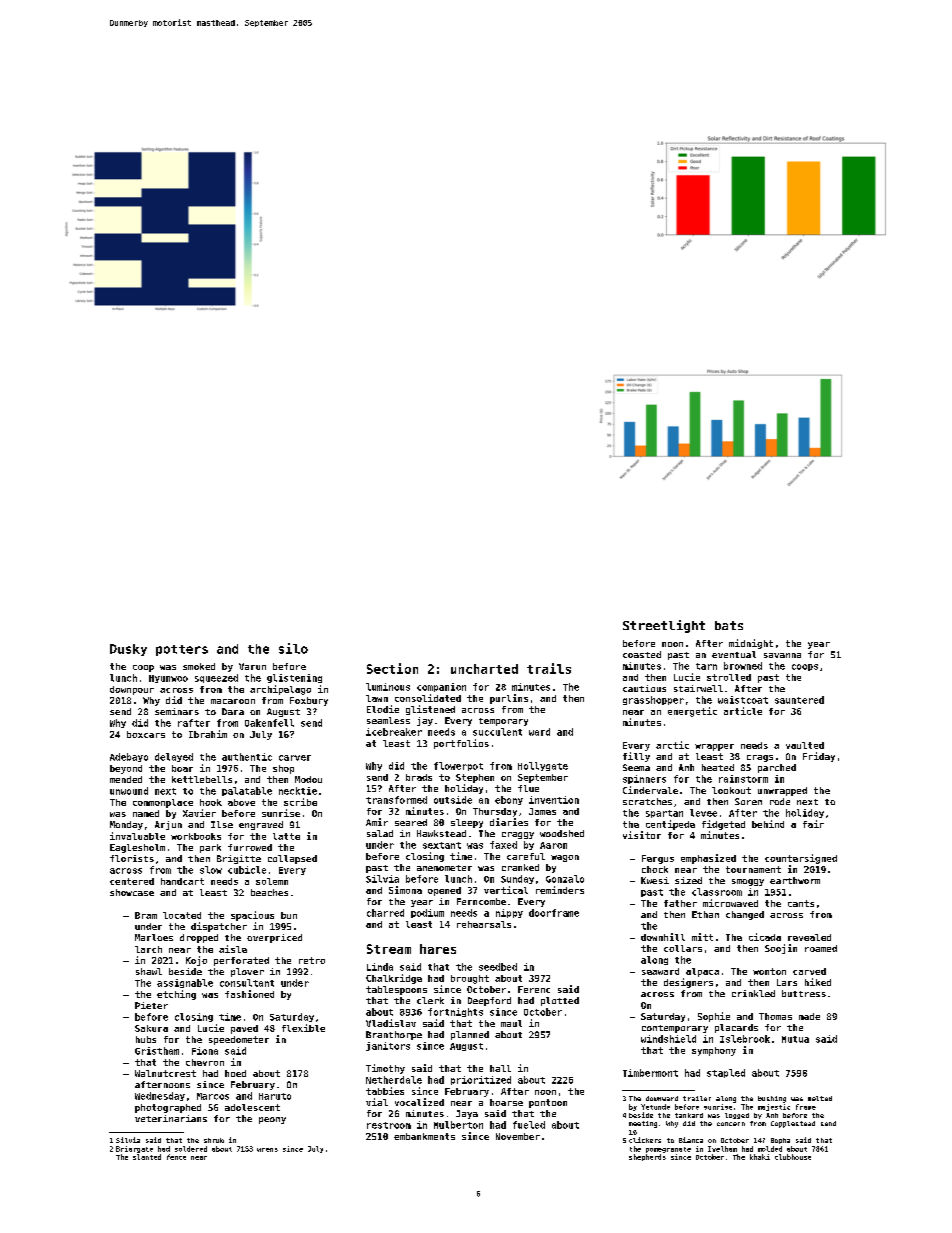 Image resolution: width=952 pixels, height=1233 pixels. Describe the element at coordinates (293, 648) in the document. I see `silo` at that location.
